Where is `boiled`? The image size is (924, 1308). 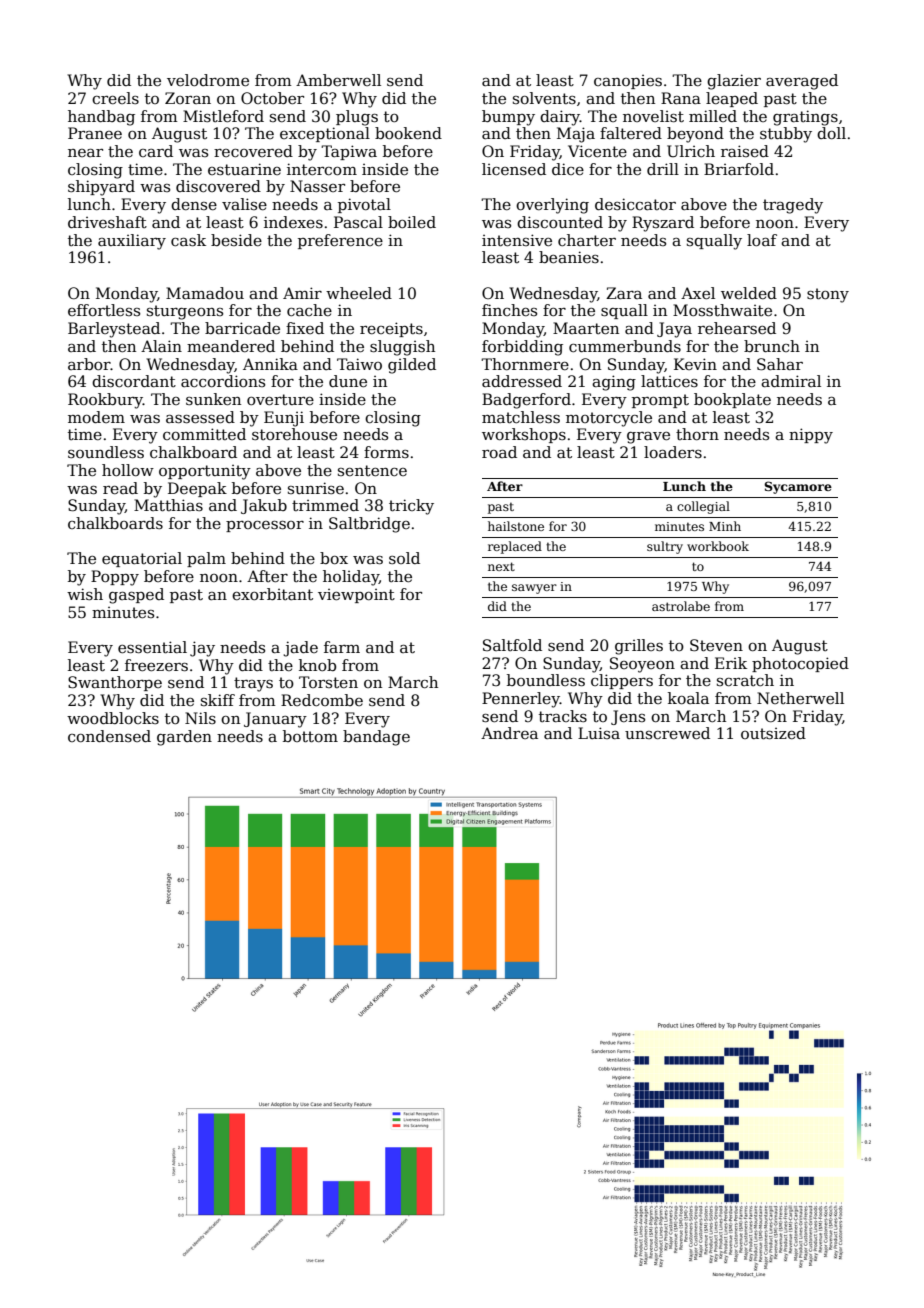
boiled is located at coordinates (412, 222).
